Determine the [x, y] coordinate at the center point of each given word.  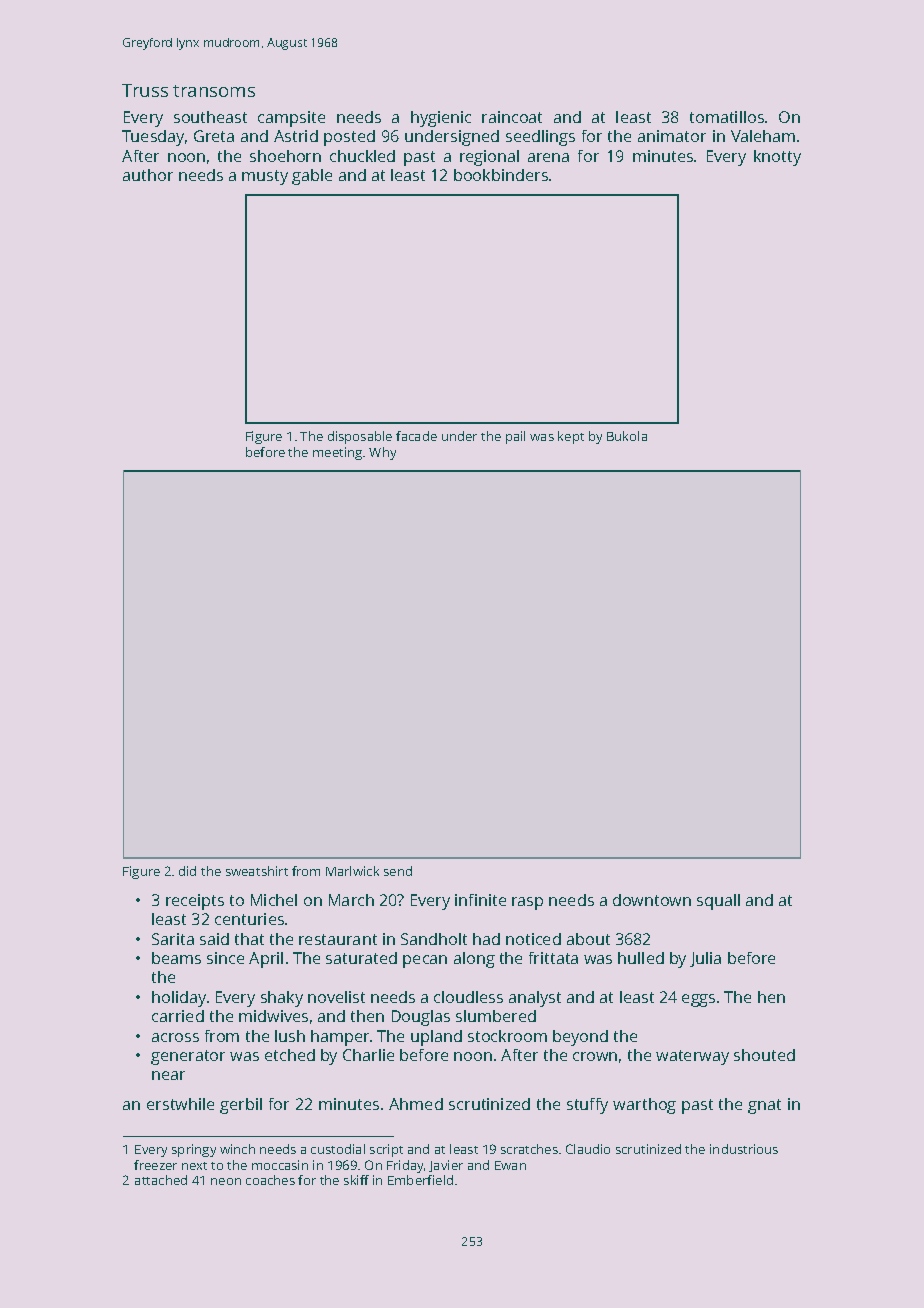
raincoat [512, 117]
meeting [337, 453]
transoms [214, 91]
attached [161, 1180]
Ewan [510, 1165]
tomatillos [727, 117]
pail [515, 437]
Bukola [627, 436]
